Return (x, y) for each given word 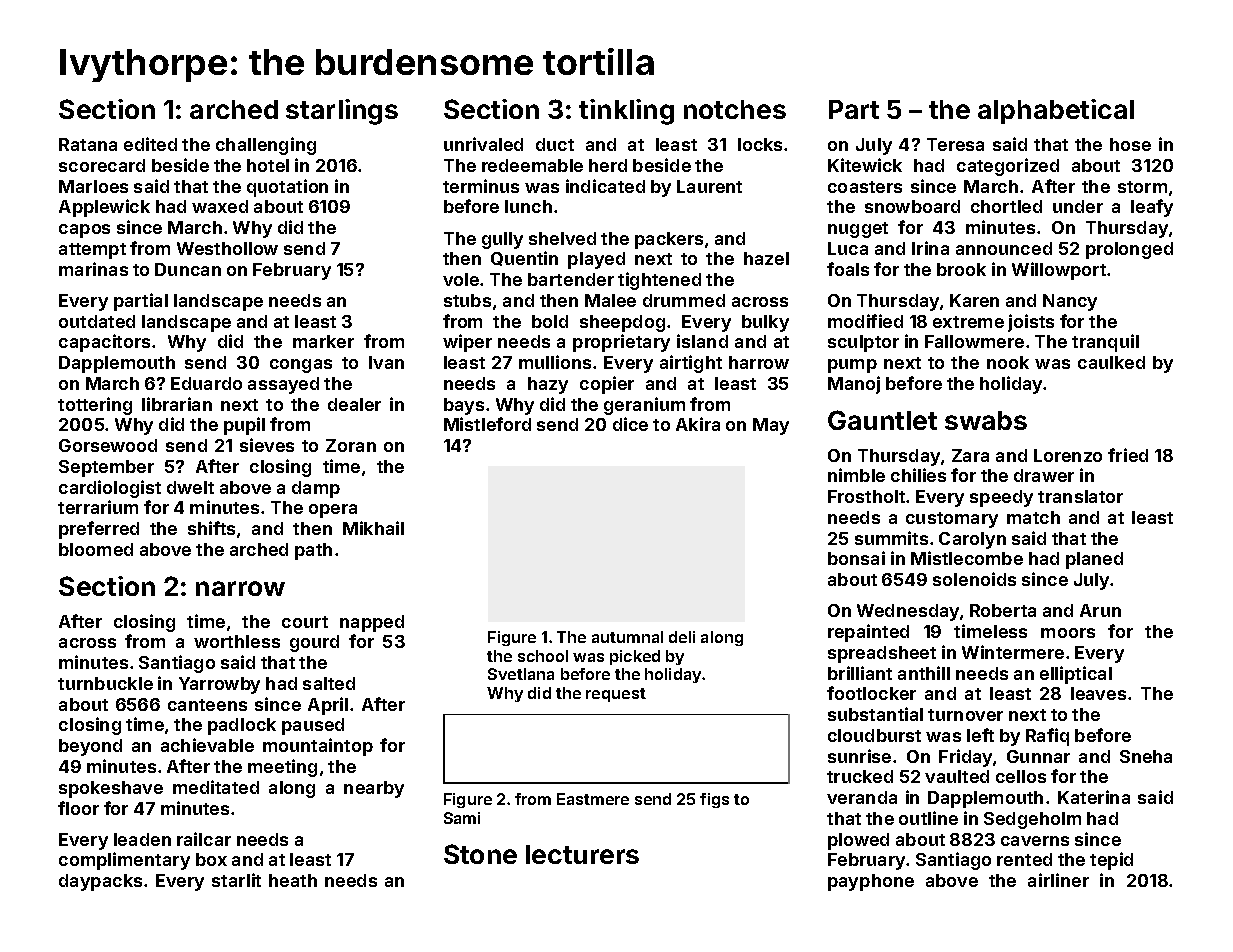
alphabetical (1056, 111)
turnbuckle (105, 683)
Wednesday (908, 612)
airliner (1058, 880)
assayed (283, 385)
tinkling (626, 112)
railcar (204, 839)
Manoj (854, 385)
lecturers (582, 854)
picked (635, 657)
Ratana (88, 144)
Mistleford (487, 424)
